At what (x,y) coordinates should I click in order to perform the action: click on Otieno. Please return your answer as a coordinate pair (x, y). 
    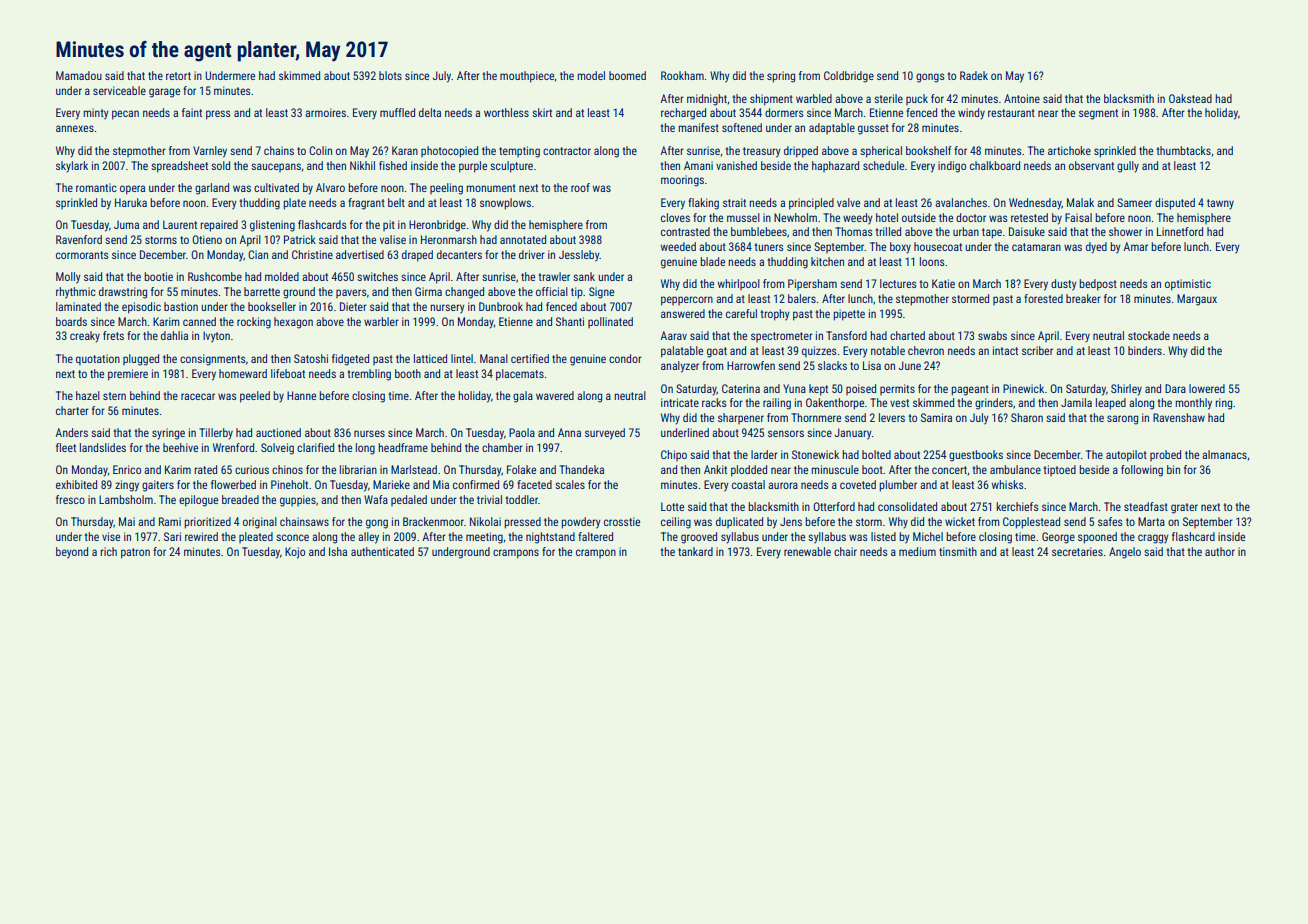
    Looking at the image, I should click on (207, 239).
